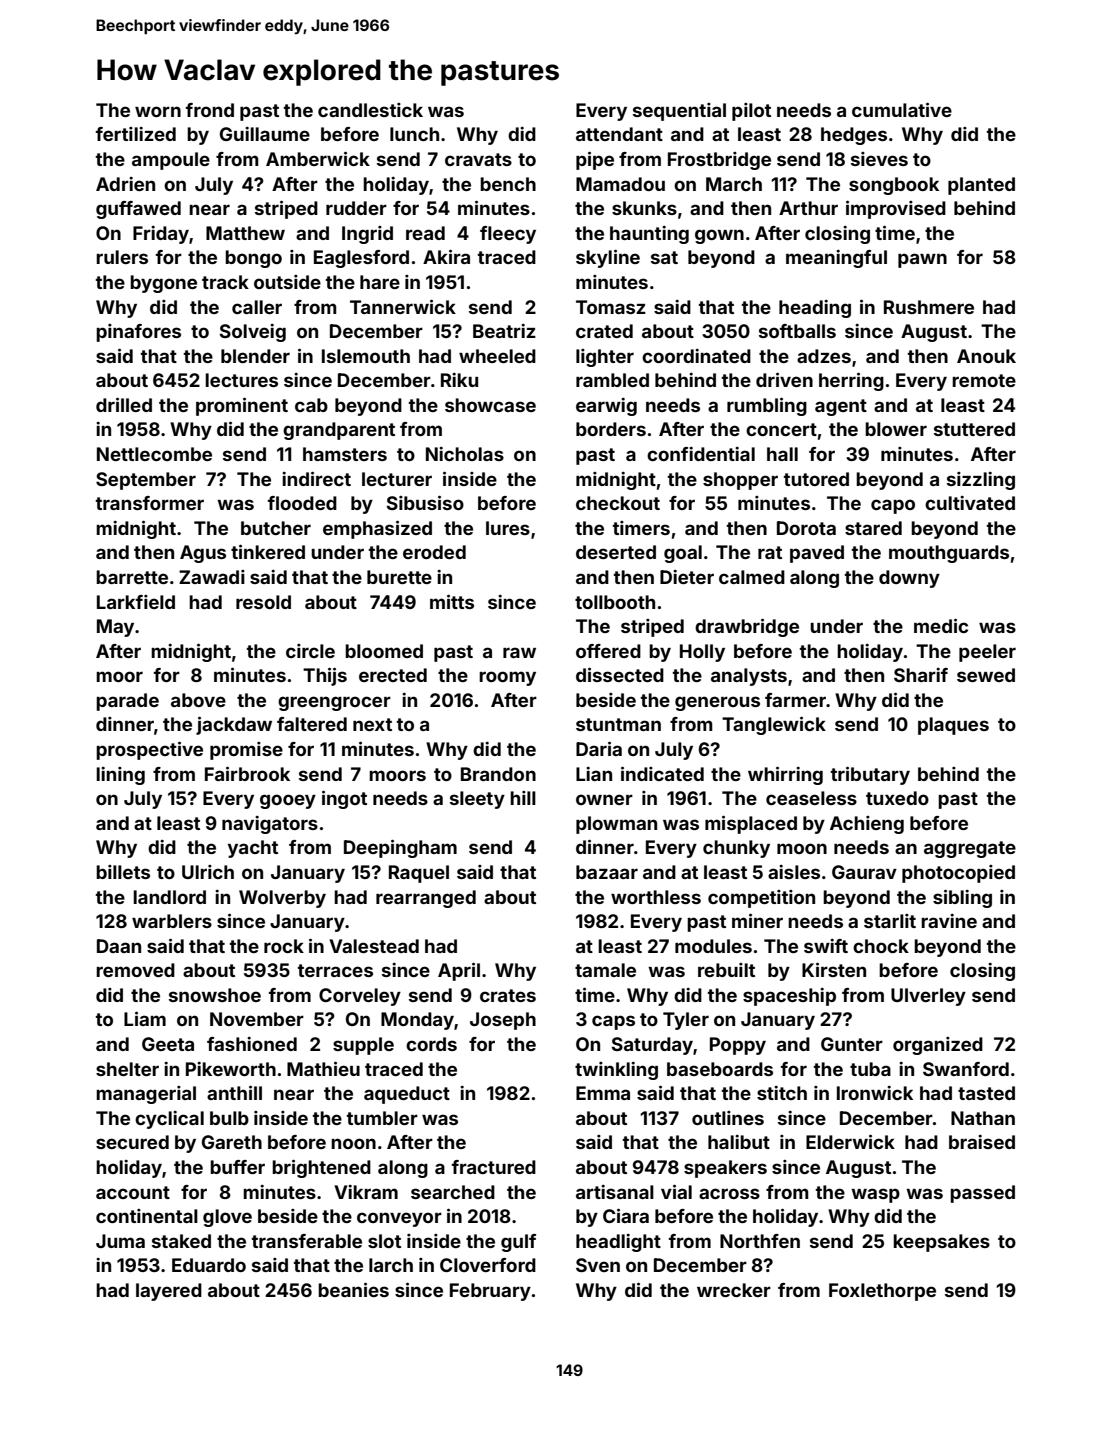 The image size is (1112, 1439). I want to click on cumulative, so click(902, 110).
